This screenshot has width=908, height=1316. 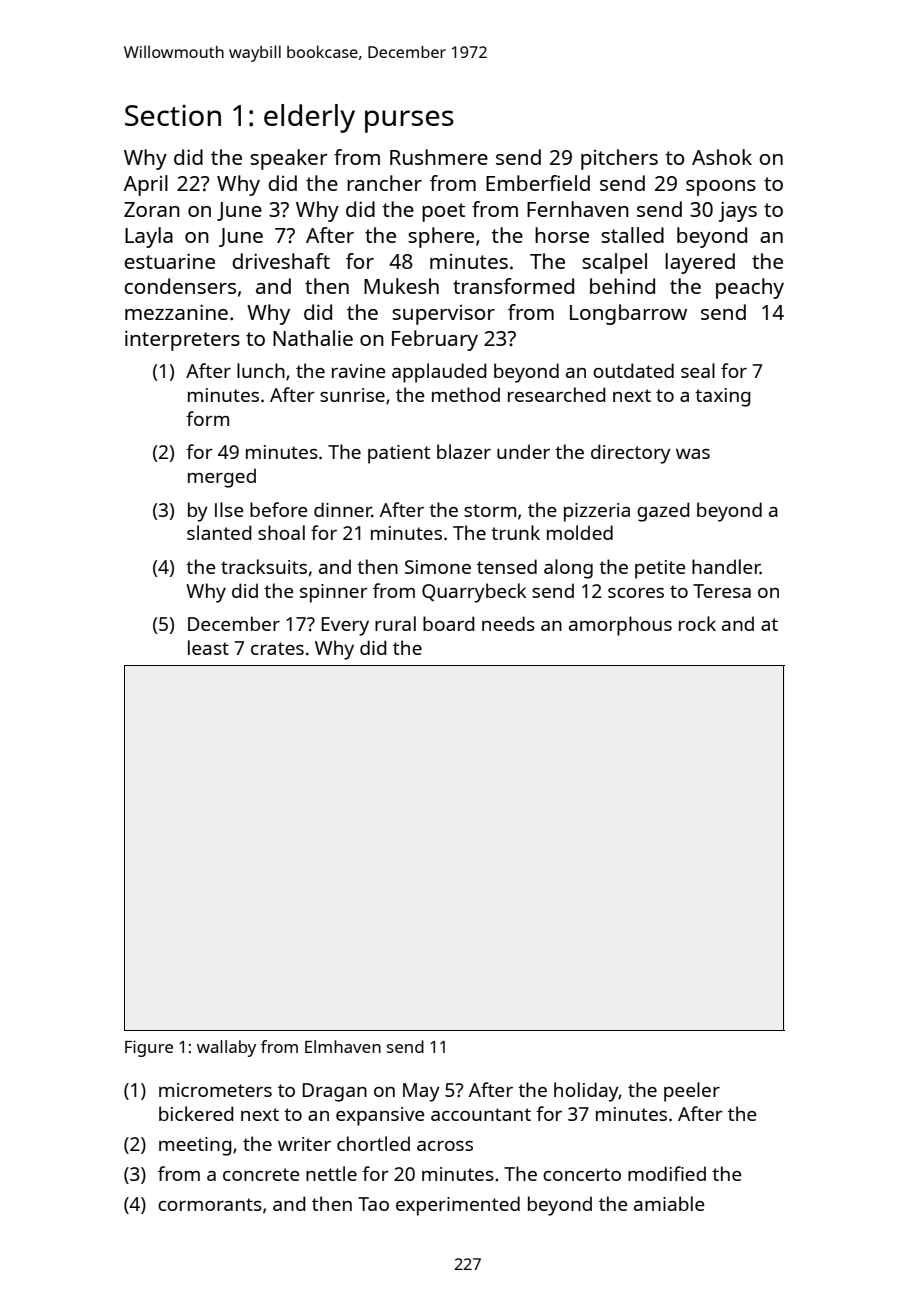 I want to click on layered, so click(x=700, y=263).
